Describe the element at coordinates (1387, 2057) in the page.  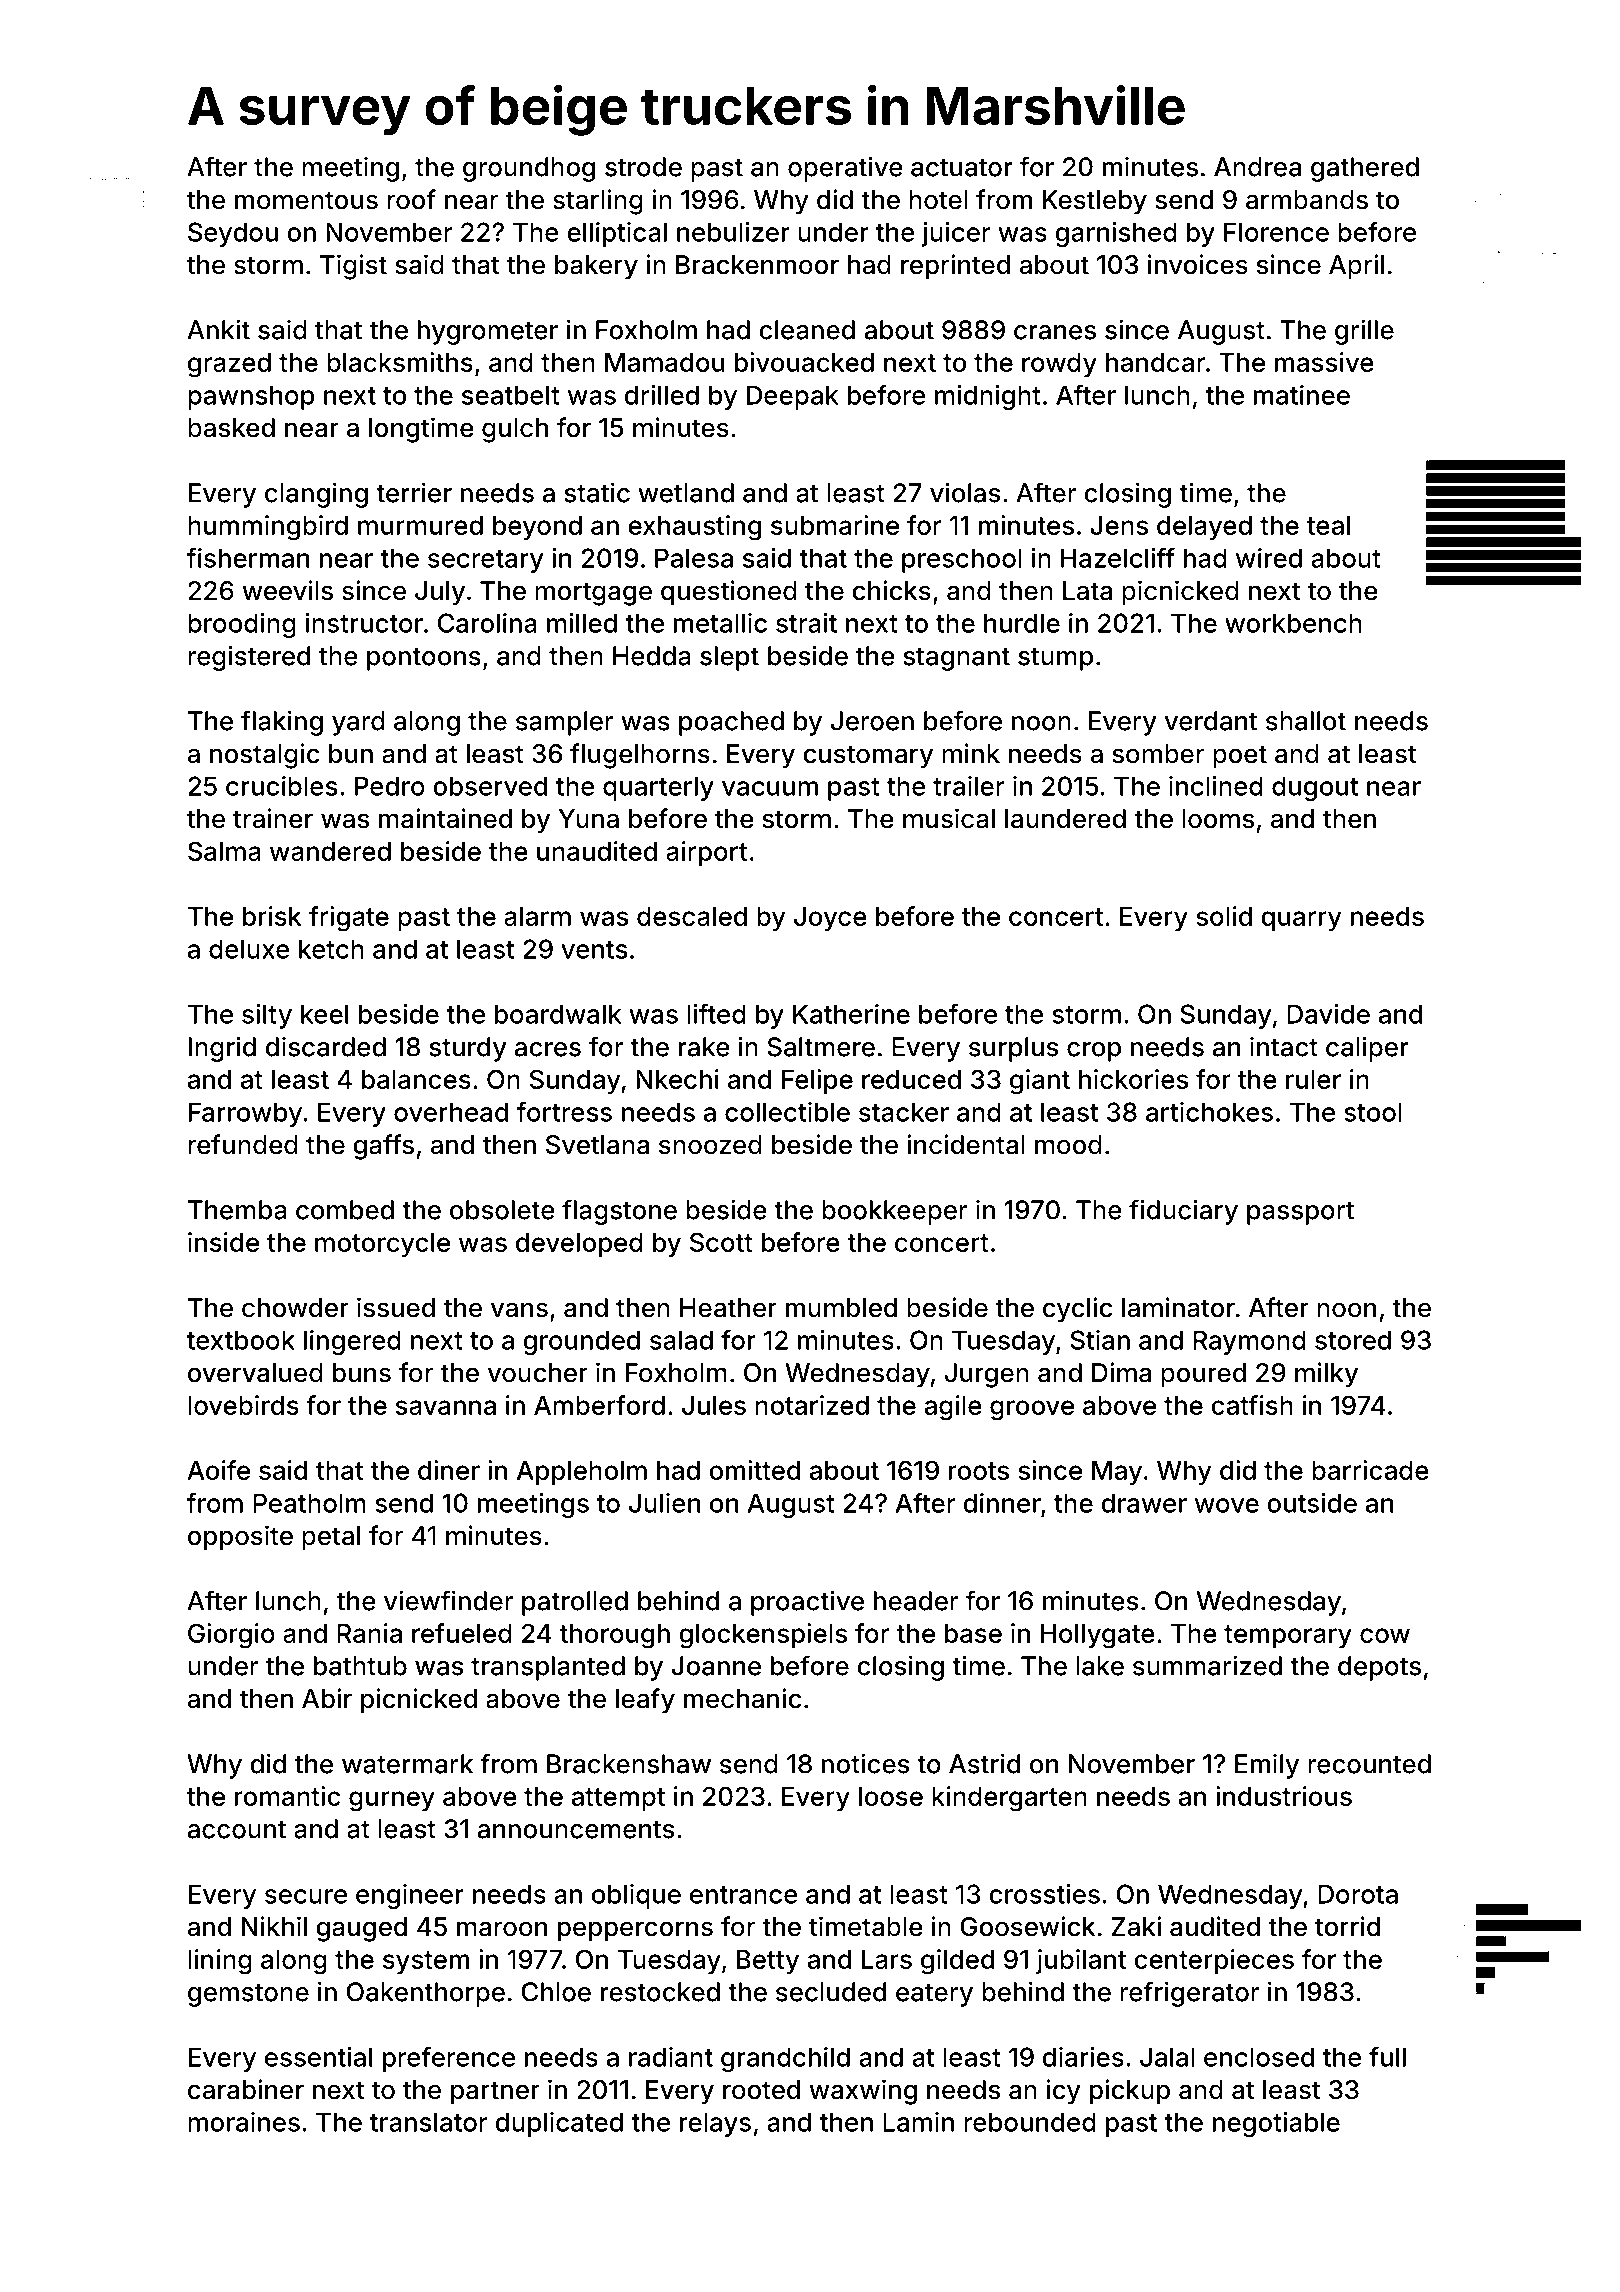
I see `full` at that location.
